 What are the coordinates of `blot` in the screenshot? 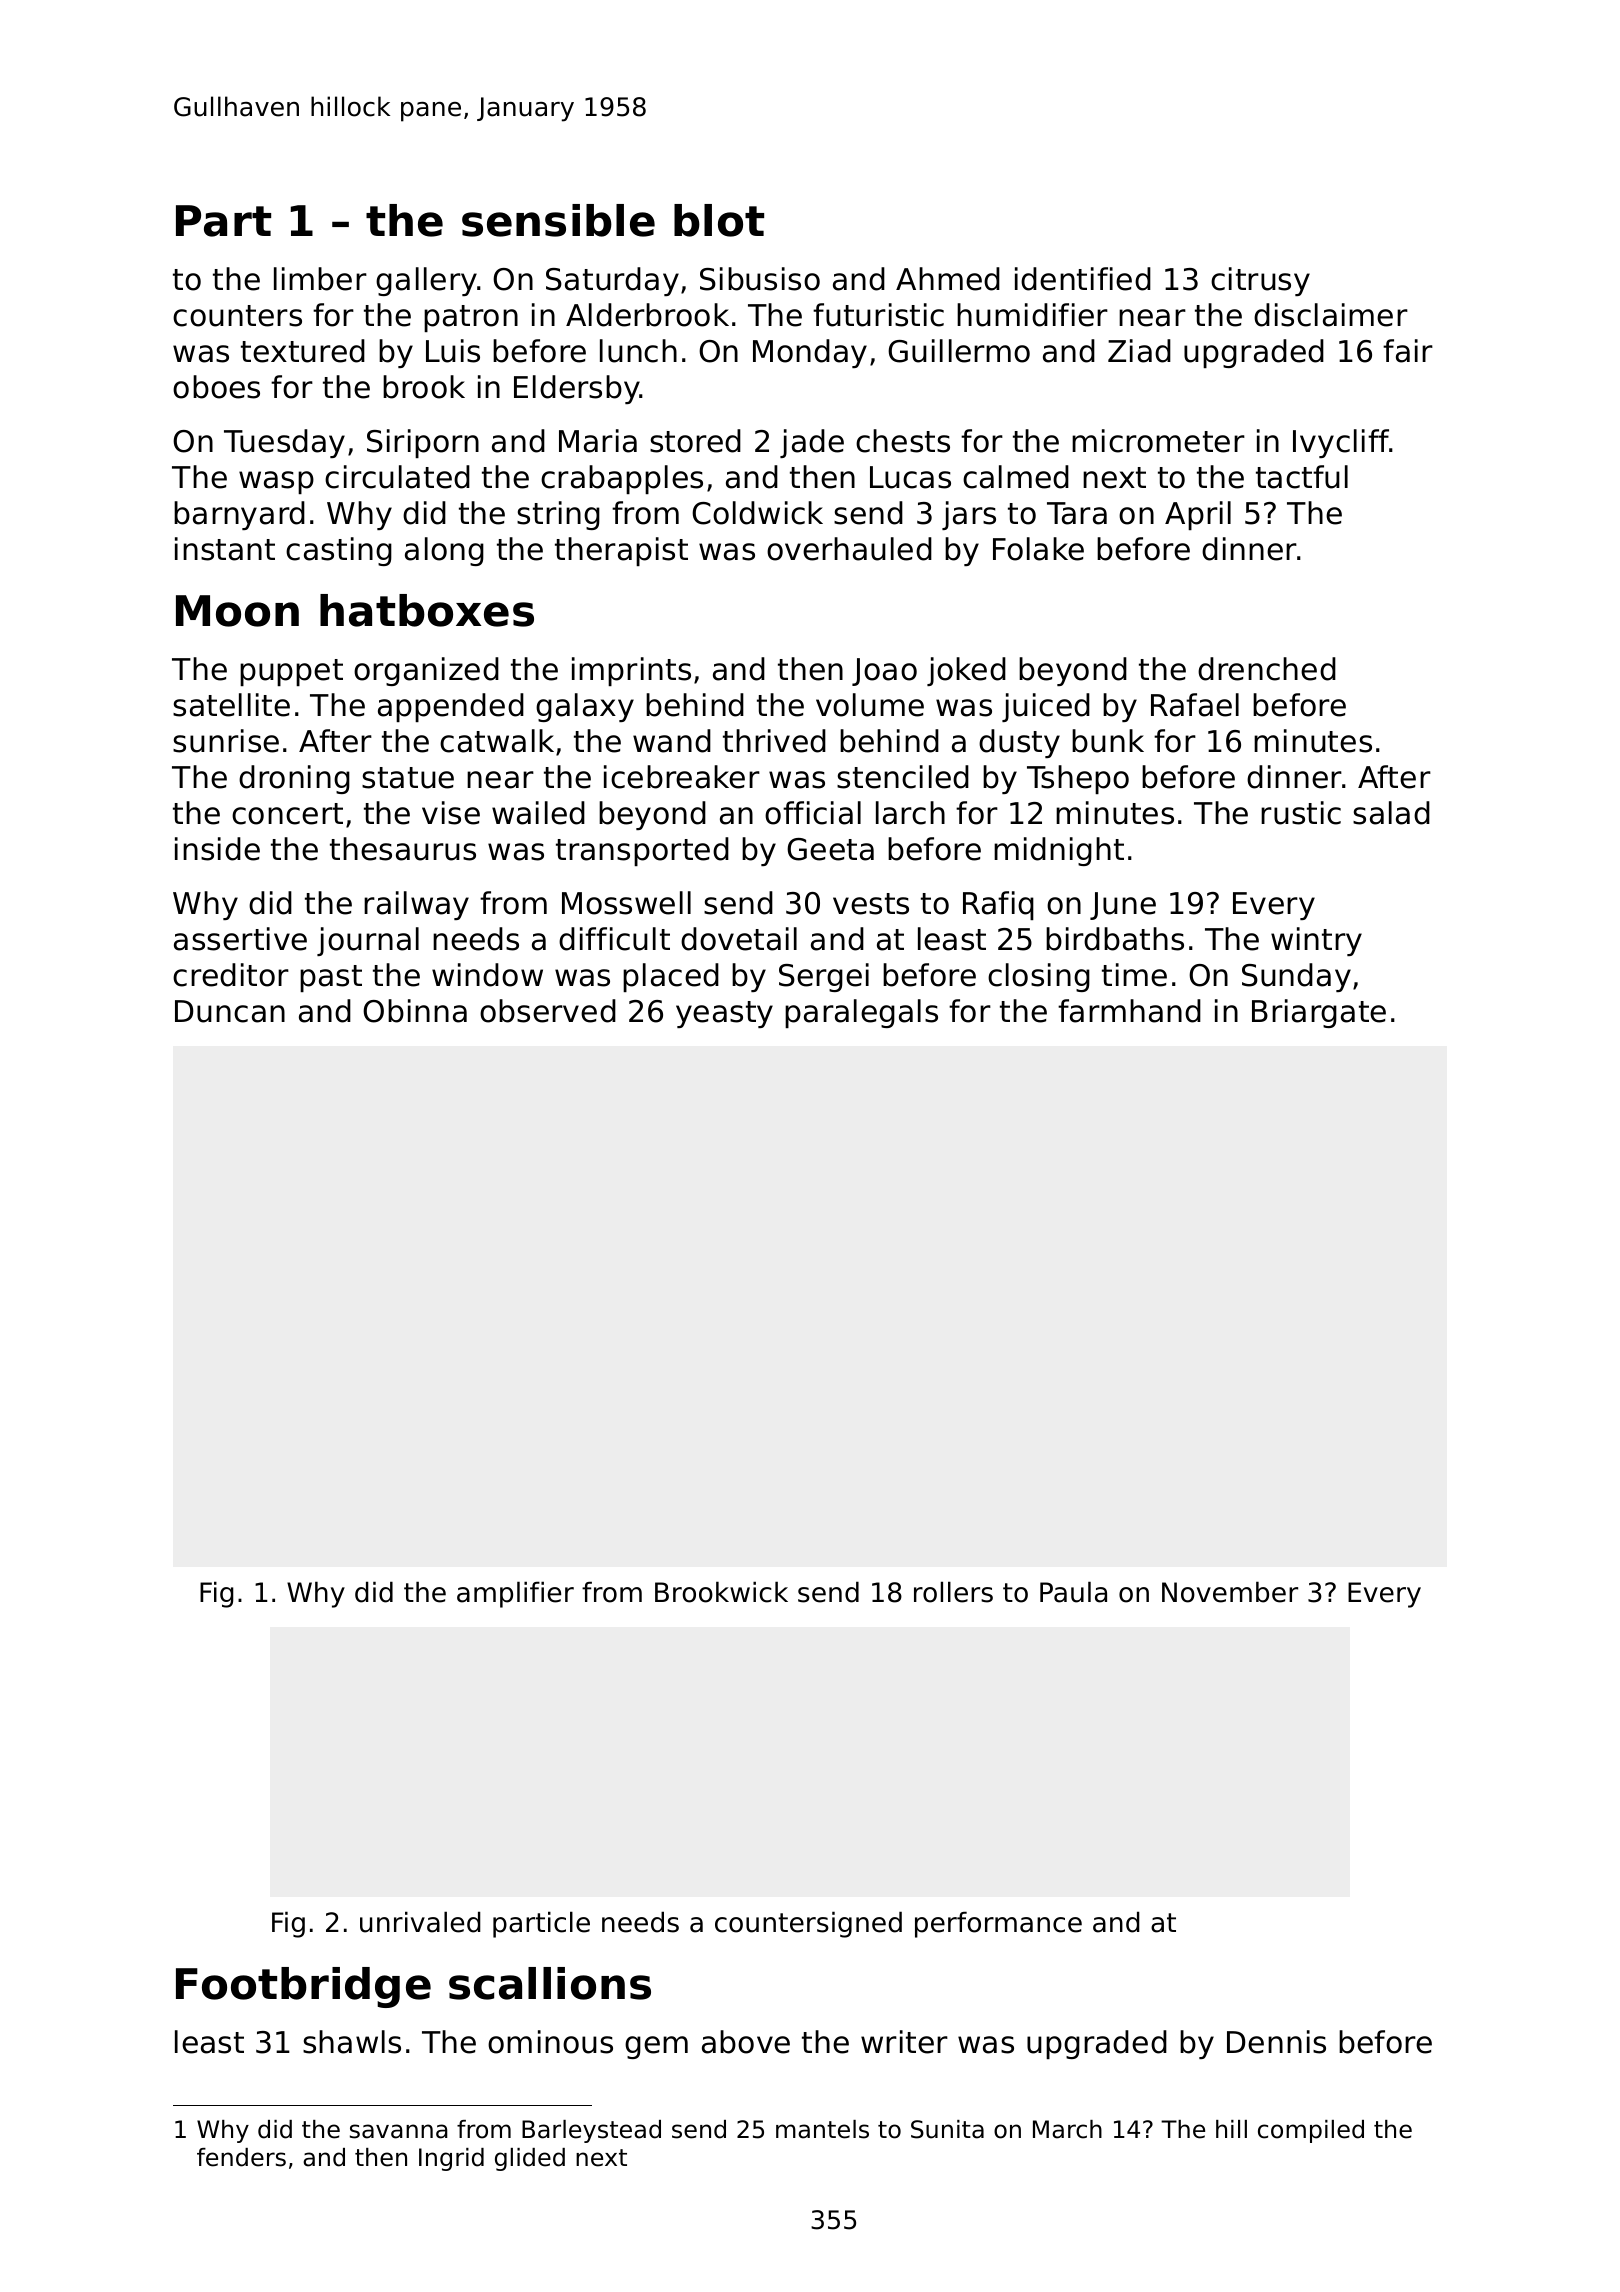 It's located at (719, 220).
